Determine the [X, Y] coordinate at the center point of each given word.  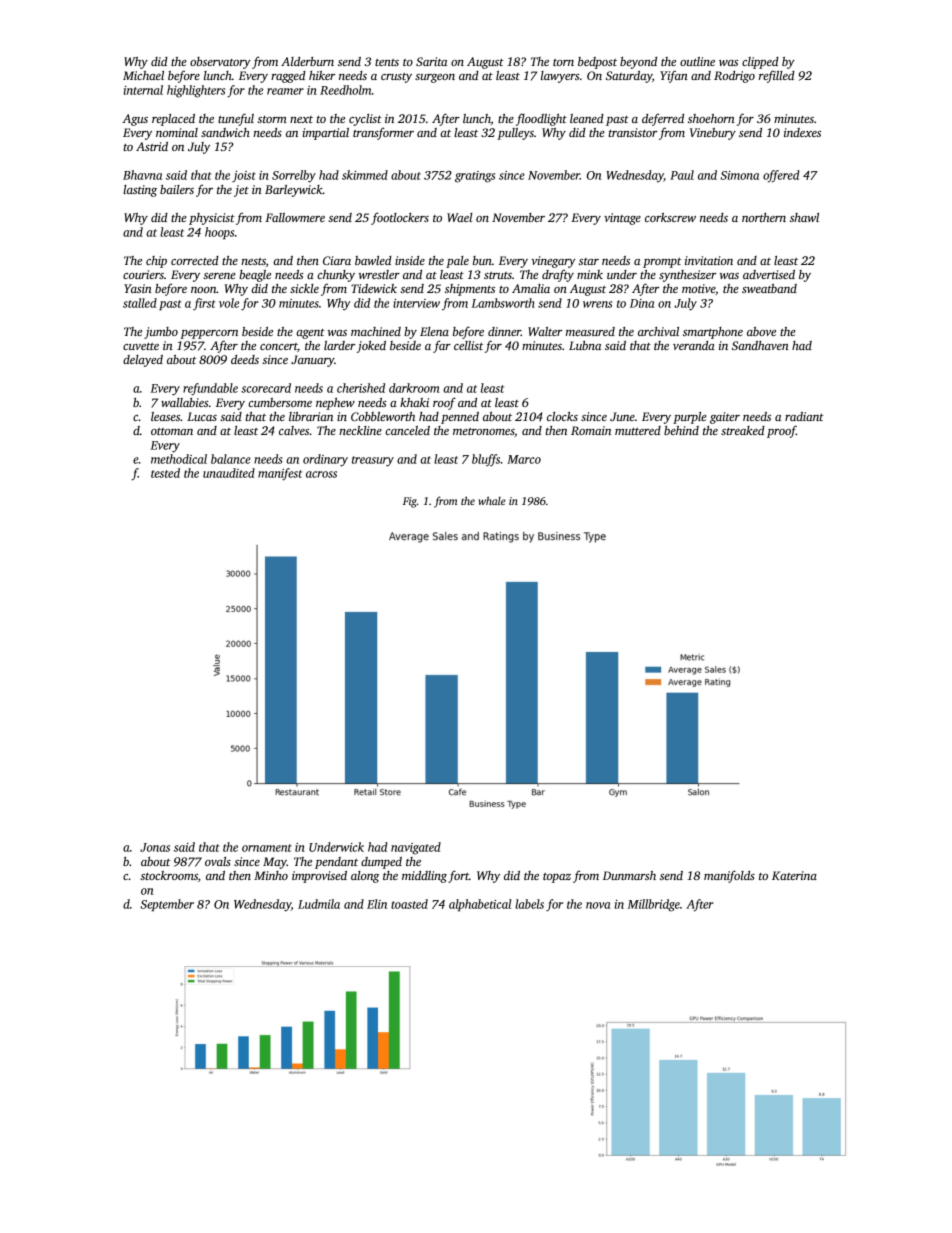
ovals [218, 861]
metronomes [484, 432]
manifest [280, 474]
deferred [663, 119]
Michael [143, 75]
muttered [638, 430]
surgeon [435, 78]
